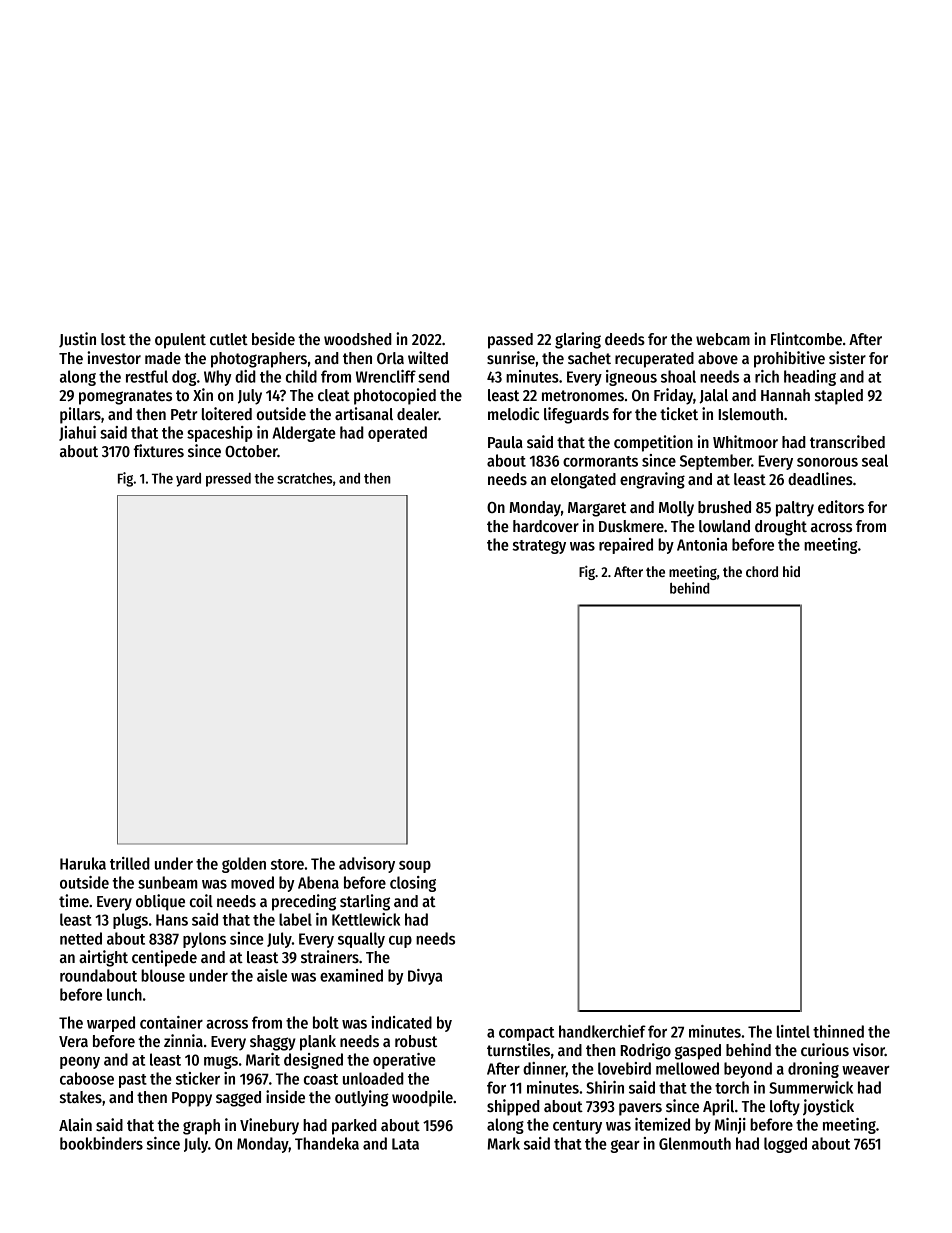 The image size is (952, 1233). Describe the element at coordinates (791, 571) in the page. I see `hid` at that location.
